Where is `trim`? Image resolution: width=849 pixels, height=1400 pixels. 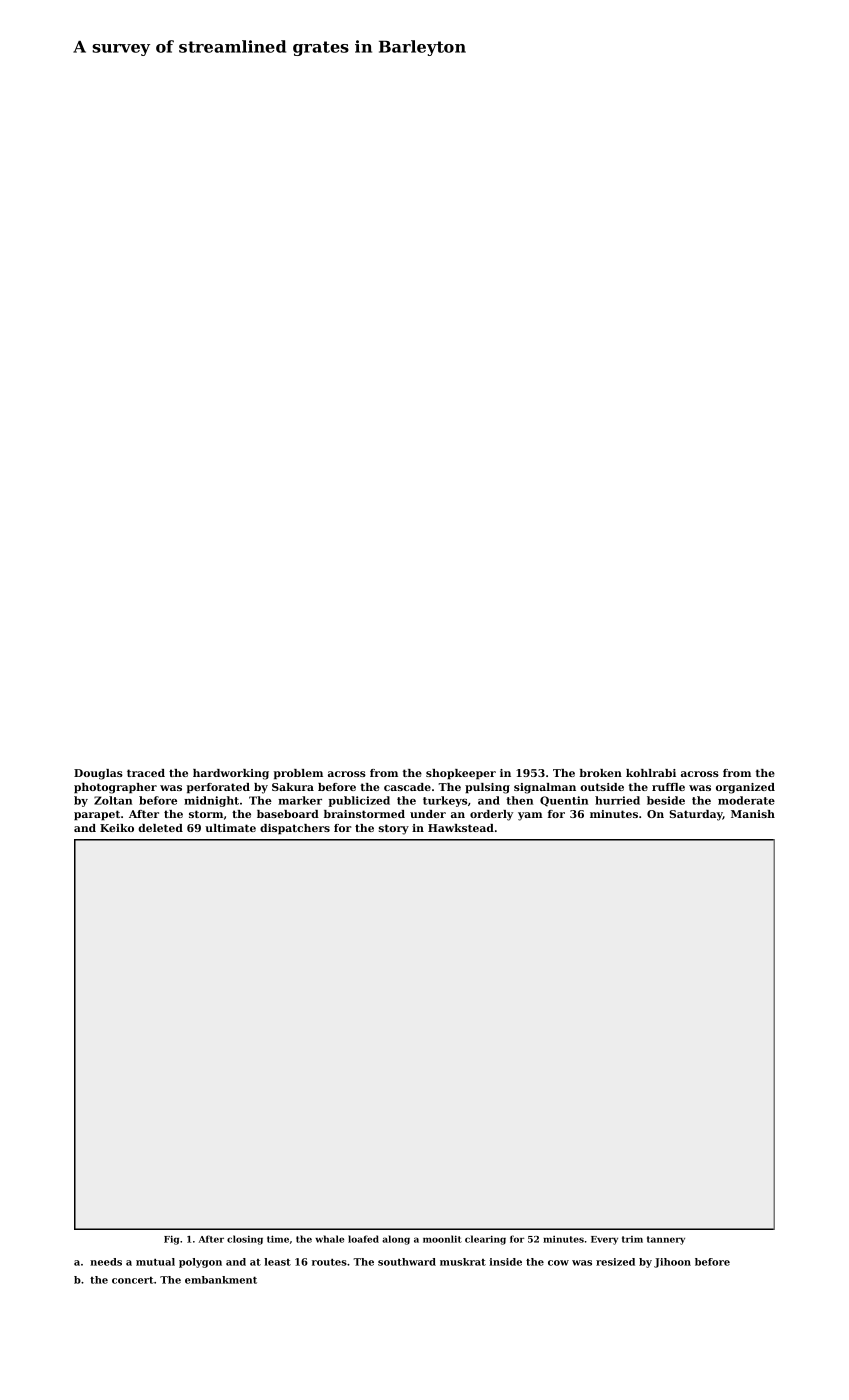 trim is located at coordinates (632, 1239).
